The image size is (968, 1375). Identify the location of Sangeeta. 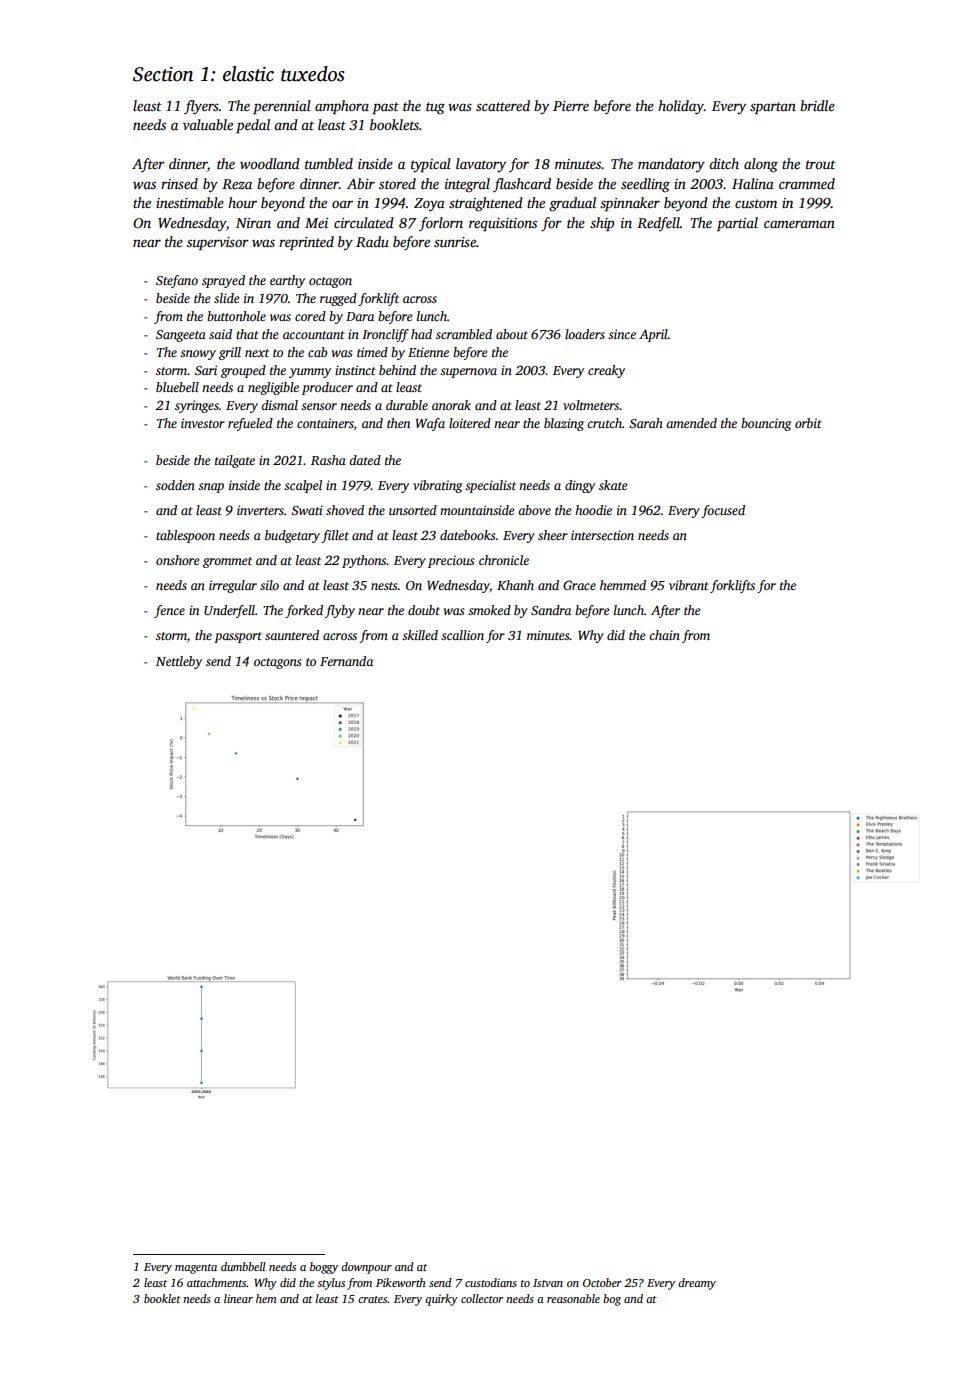
(181, 336).
